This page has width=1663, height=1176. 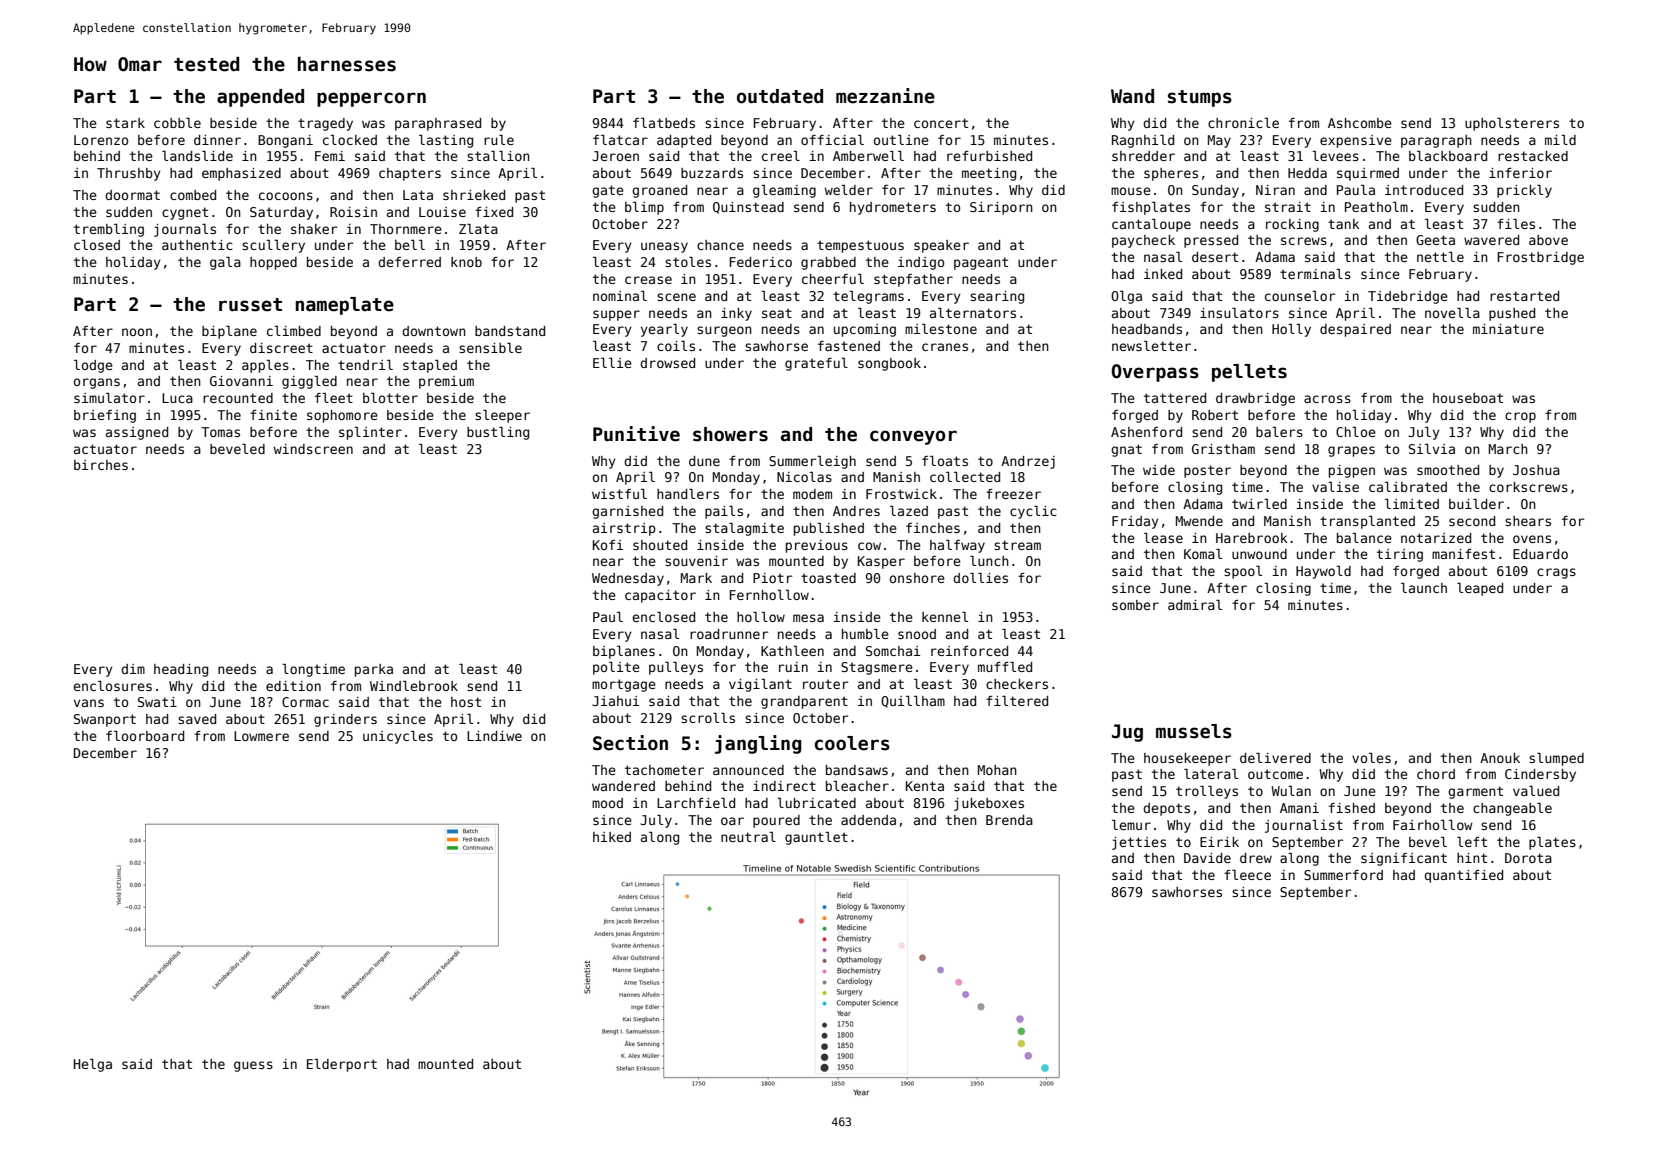 What do you see at coordinates (253, 1066) in the page?
I see `guess` at bounding box center [253, 1066].
